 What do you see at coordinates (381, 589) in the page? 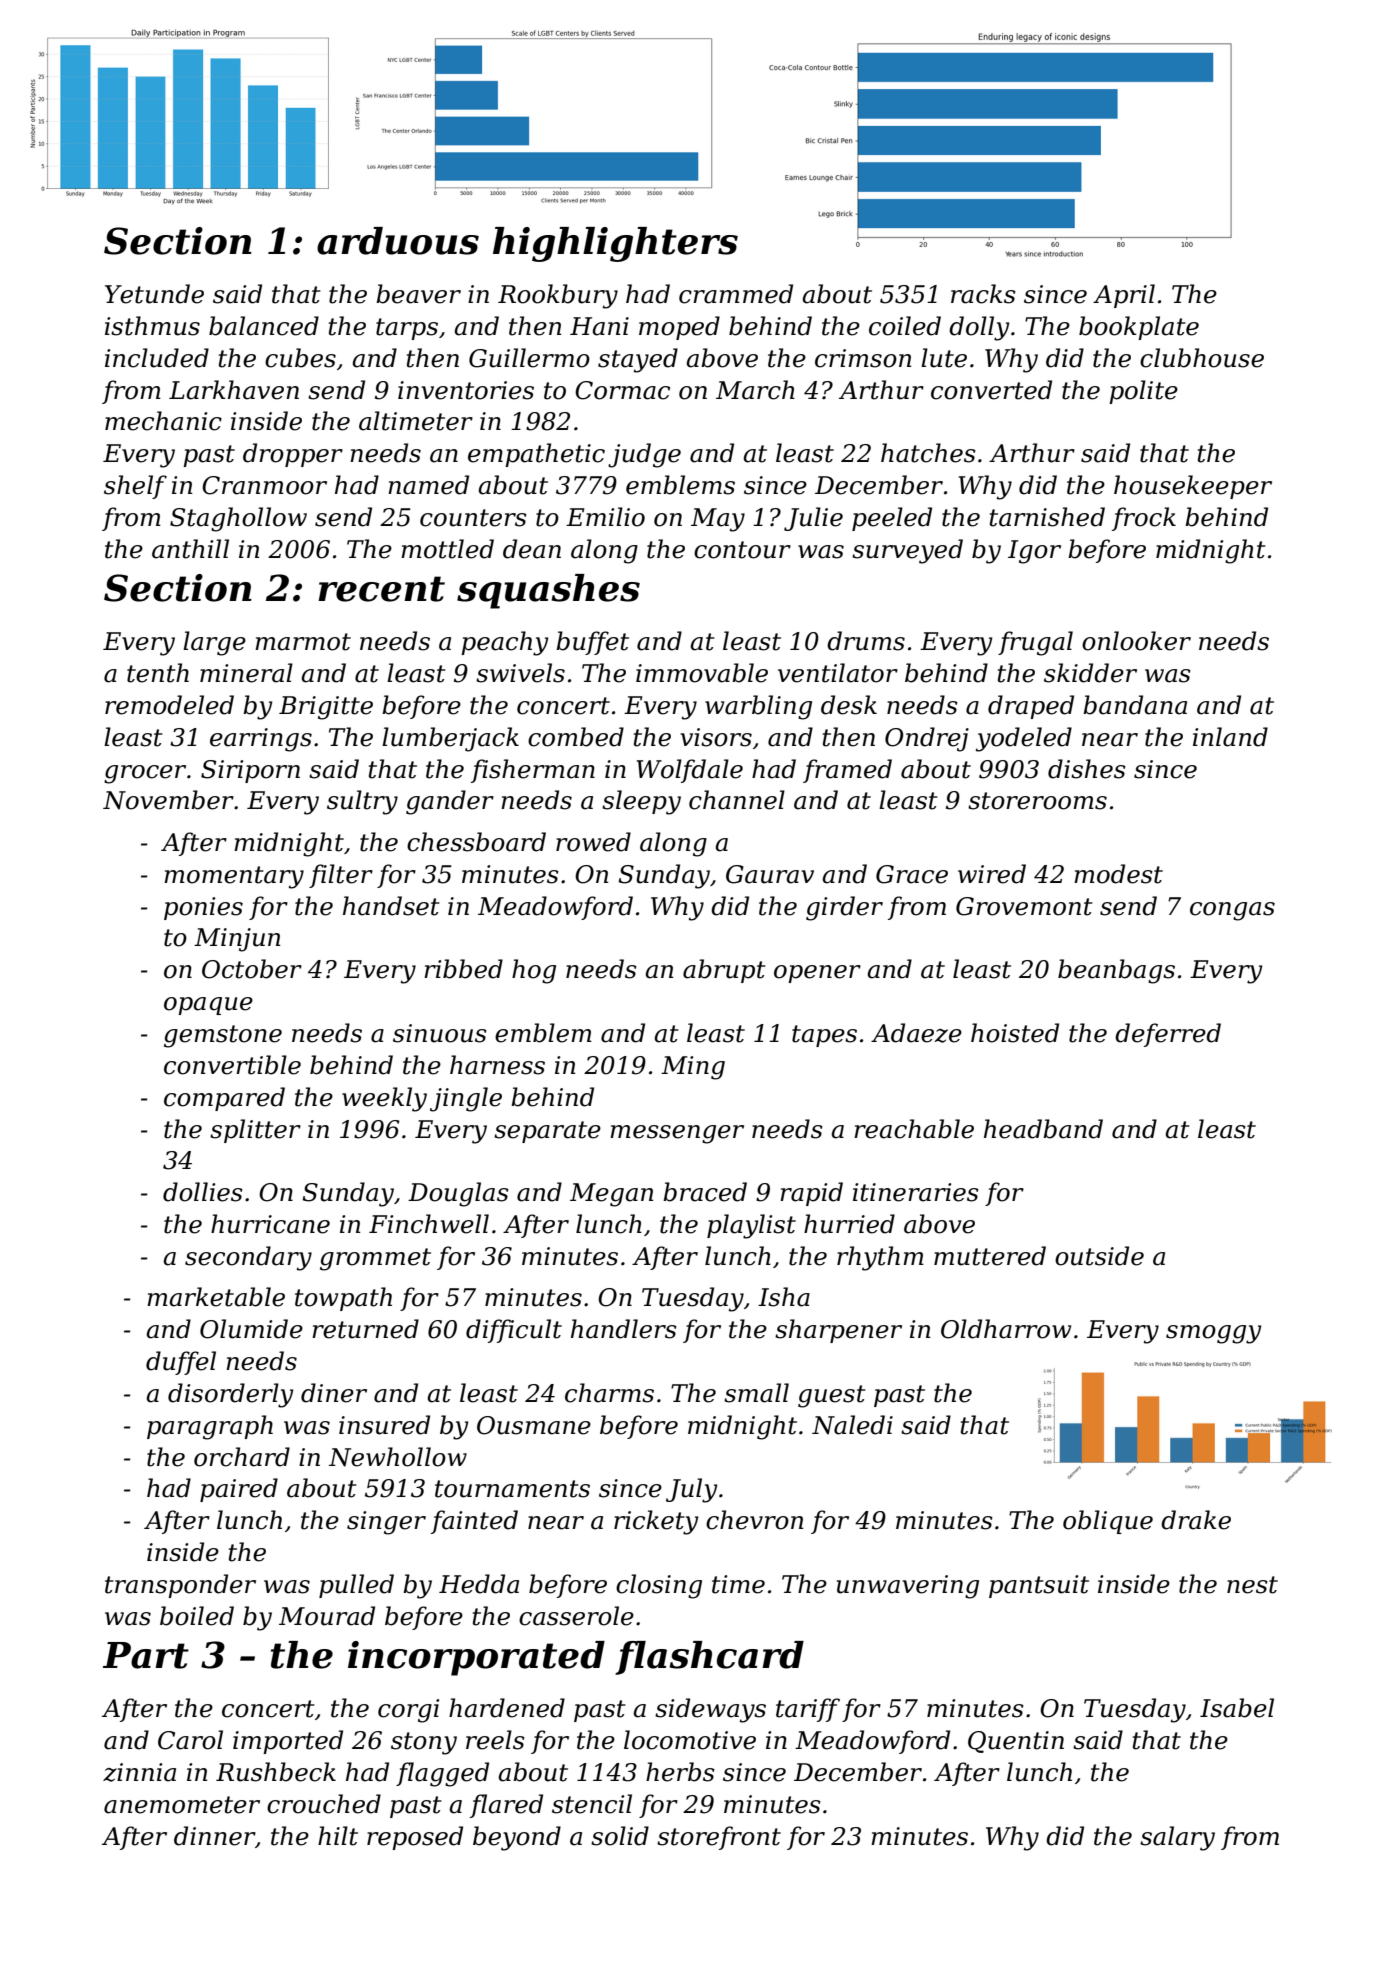
I see `recent` at bounding box center [381, 589].
